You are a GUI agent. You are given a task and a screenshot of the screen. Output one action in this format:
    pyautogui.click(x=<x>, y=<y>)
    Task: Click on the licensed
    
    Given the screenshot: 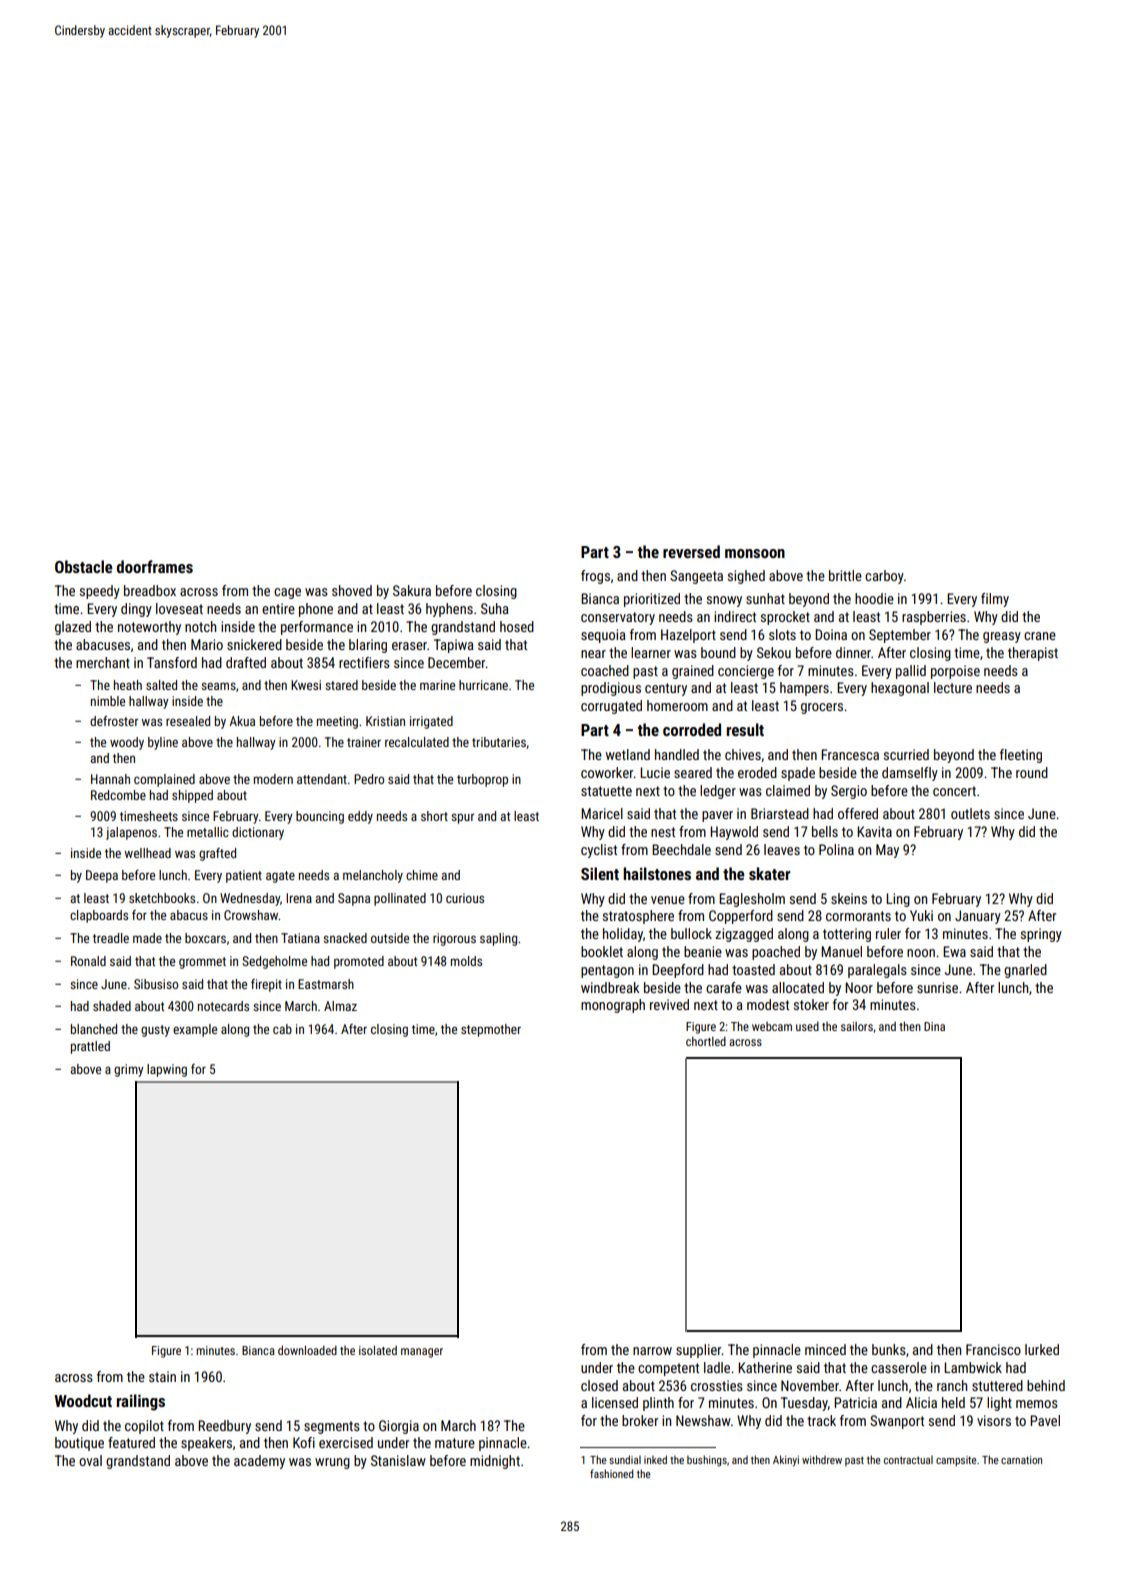 What is the action you would take?
    pyautogui.click(x=615, y=1402)
